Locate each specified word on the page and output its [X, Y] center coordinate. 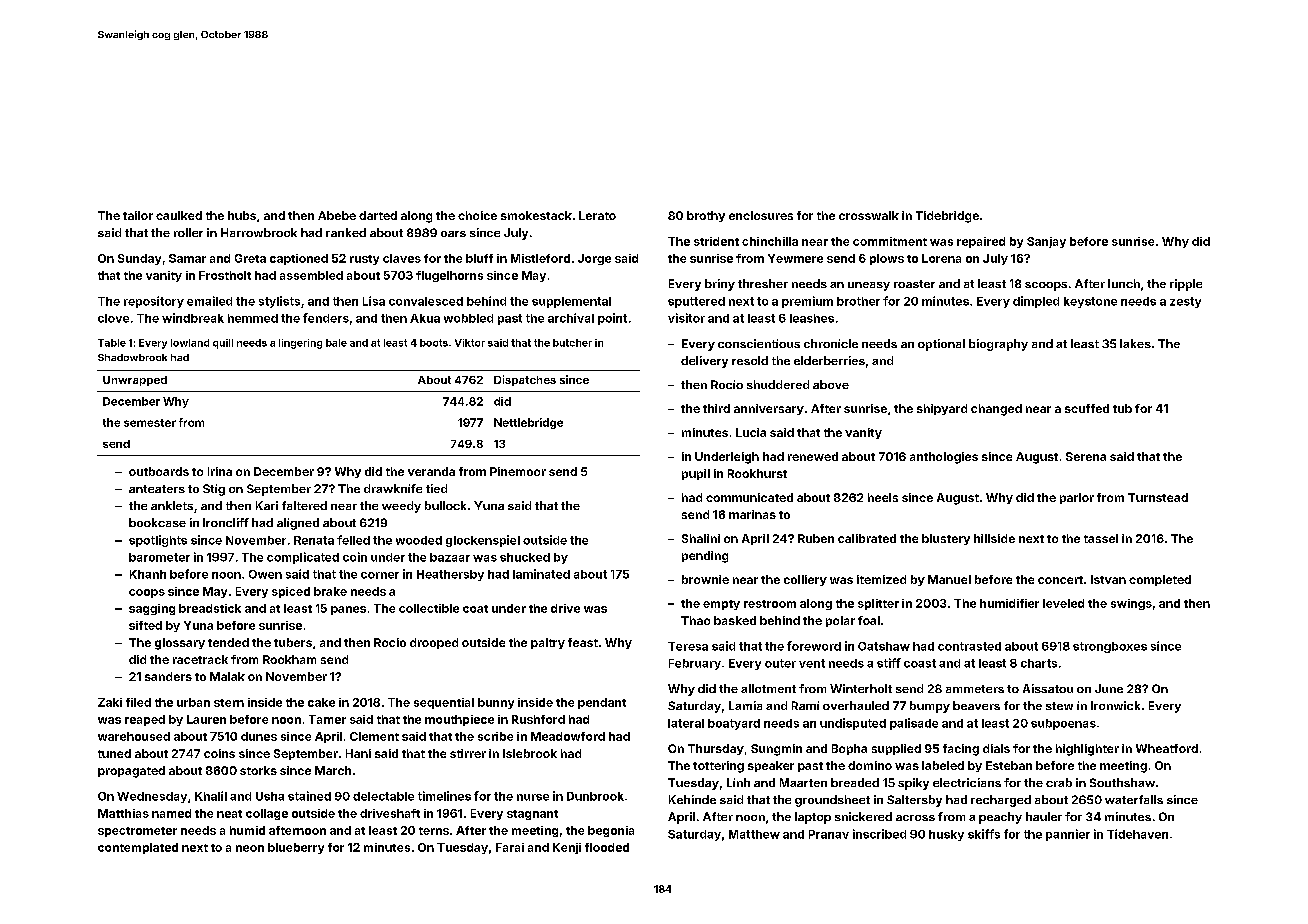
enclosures [761, 215]
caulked [179, 215]
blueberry [296, 848]
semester [150, 423]
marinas [752, 514]
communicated [749, 497]
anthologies [944, 458]
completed [1160, 580]
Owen [265, 574]
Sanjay [1046, 242]
